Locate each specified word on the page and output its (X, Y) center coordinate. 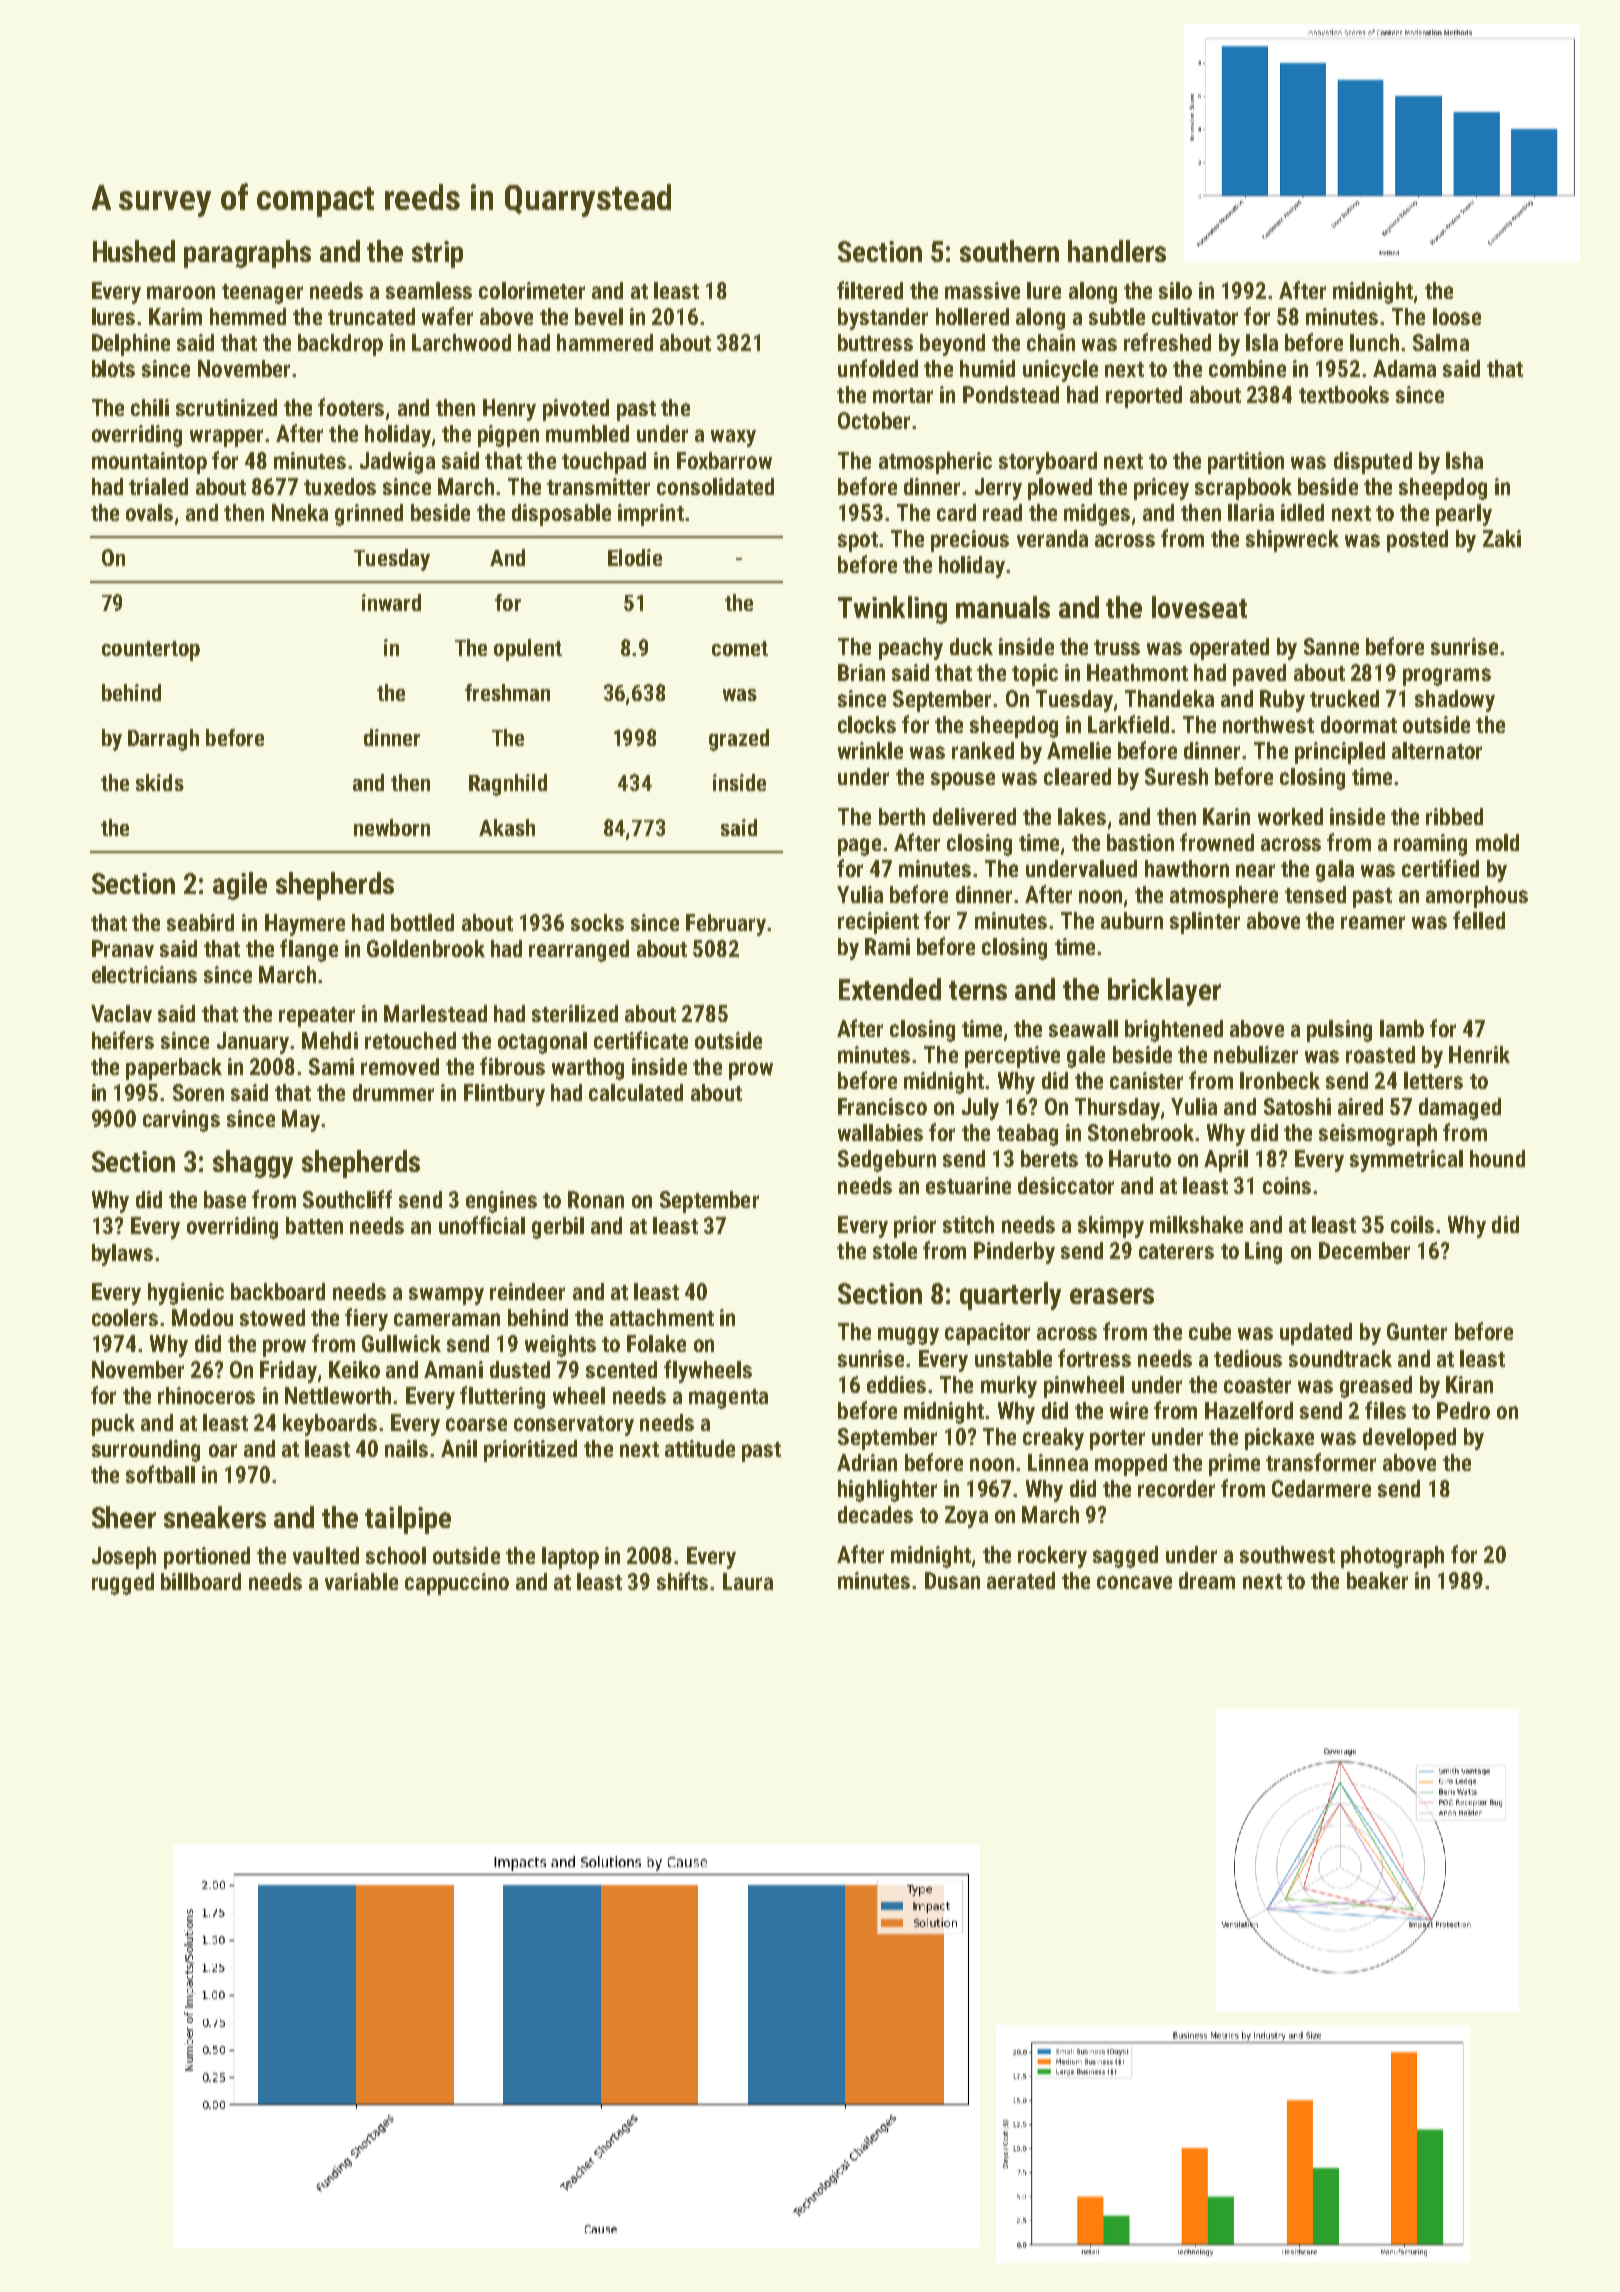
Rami (887, 946)
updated (1316, 1334)
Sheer (124, 1517)
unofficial (482, 1225)
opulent (528, 650)
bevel (599, 316)
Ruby (1282, 701)
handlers (1117, 251)
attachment (662, 1317)
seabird (200, 922)
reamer (1373, 922)
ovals (149, 512)
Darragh (163, 740)
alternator (1437, 750)
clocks (867, 724)
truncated (371, 316)
